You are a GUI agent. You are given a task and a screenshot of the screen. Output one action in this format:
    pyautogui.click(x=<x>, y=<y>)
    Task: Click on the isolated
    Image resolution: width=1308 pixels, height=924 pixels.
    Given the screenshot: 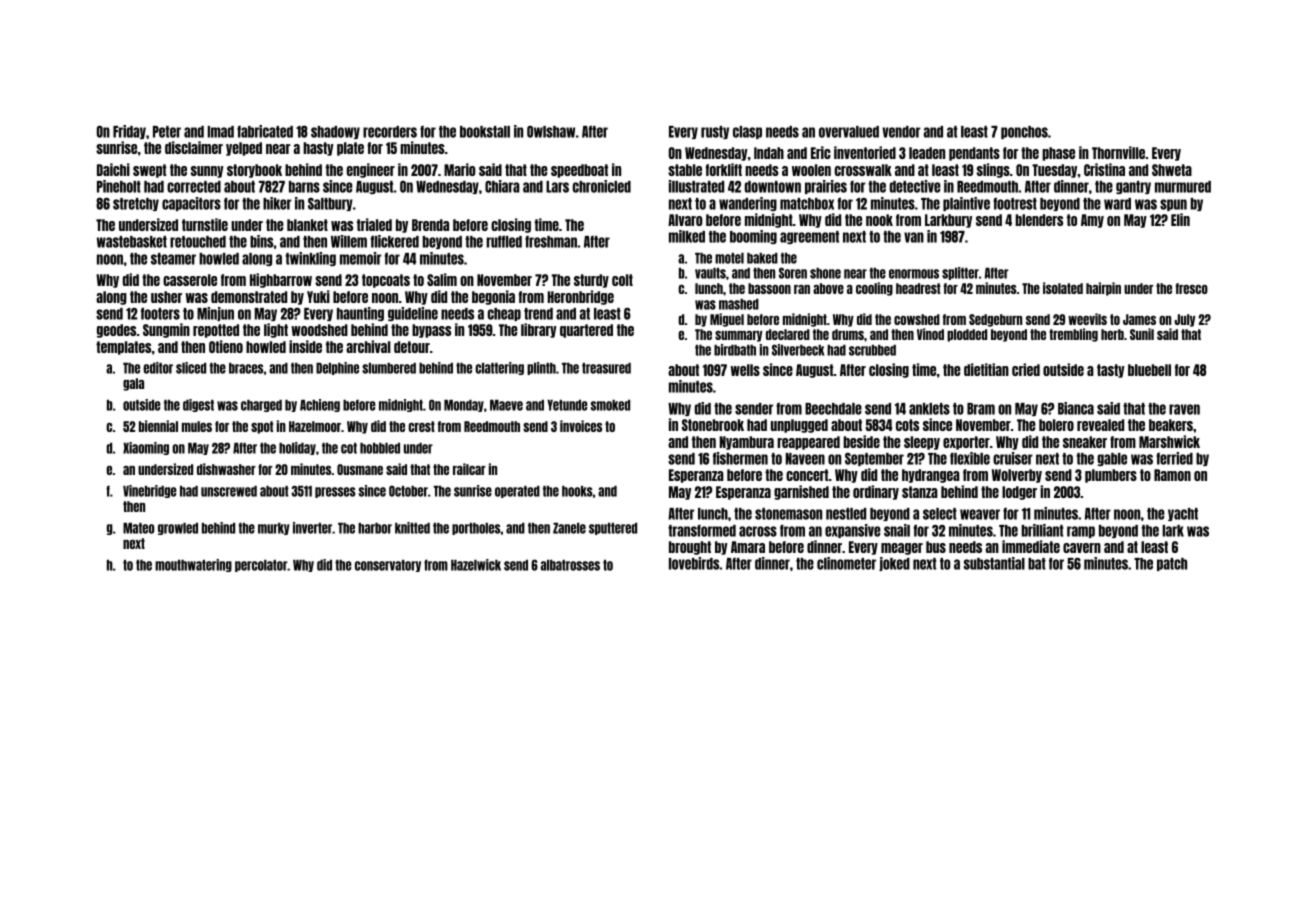 What is the action you would take?
    pyautogui.click(x=1063, y=288)
